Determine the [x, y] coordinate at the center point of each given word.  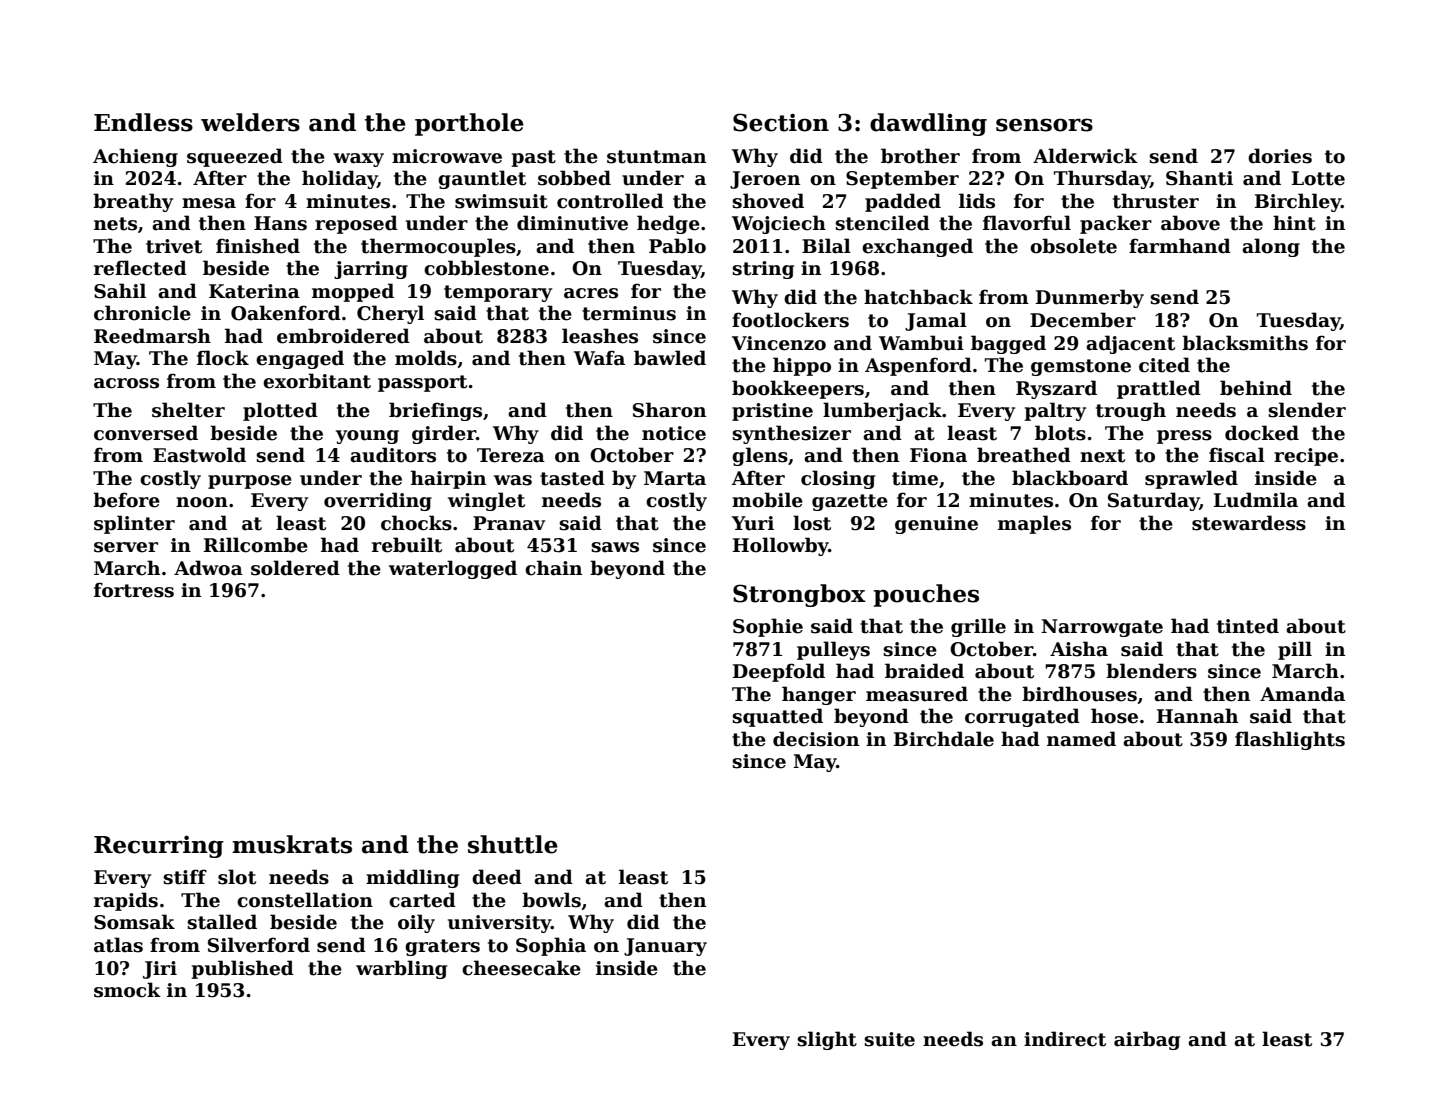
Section [781, 122]
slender [1307, 410]
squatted [777, 717]
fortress [134, 590]
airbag [1147, 1040]
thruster [1156, 201]
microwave [447, 156]
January [665, 947]
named [1081, 739]
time [915, 478]
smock [127, 990]
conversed [146, 433]
